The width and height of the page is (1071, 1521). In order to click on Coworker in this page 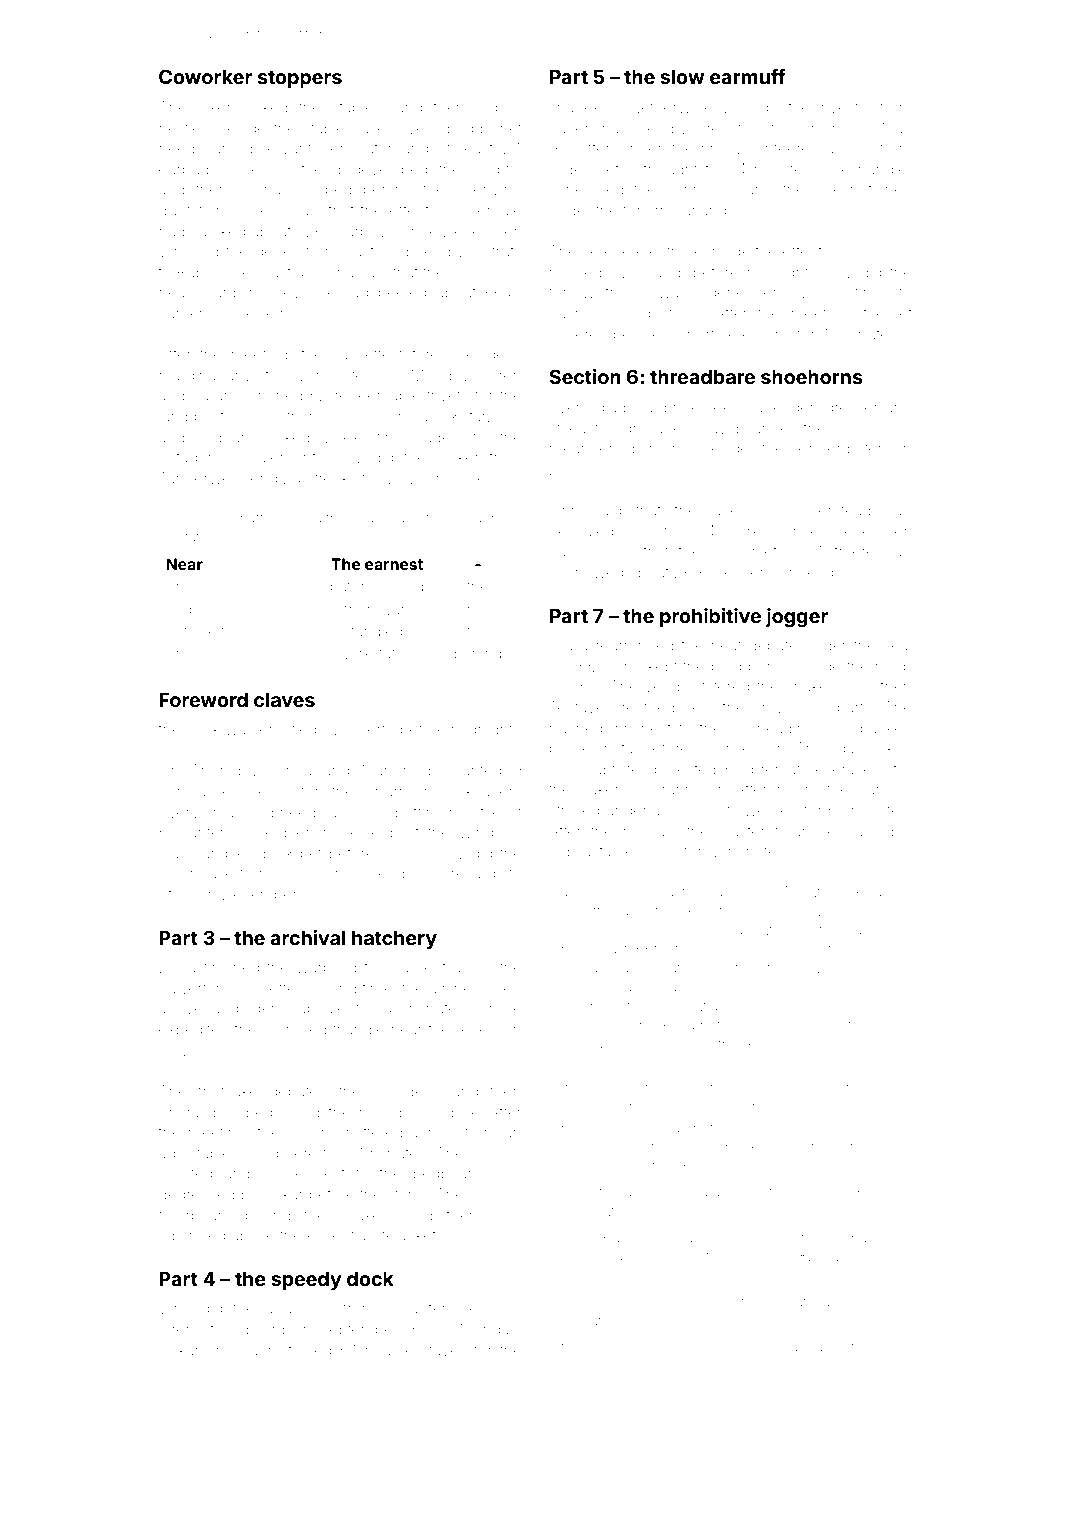, I will do `click(205, 76)`.
